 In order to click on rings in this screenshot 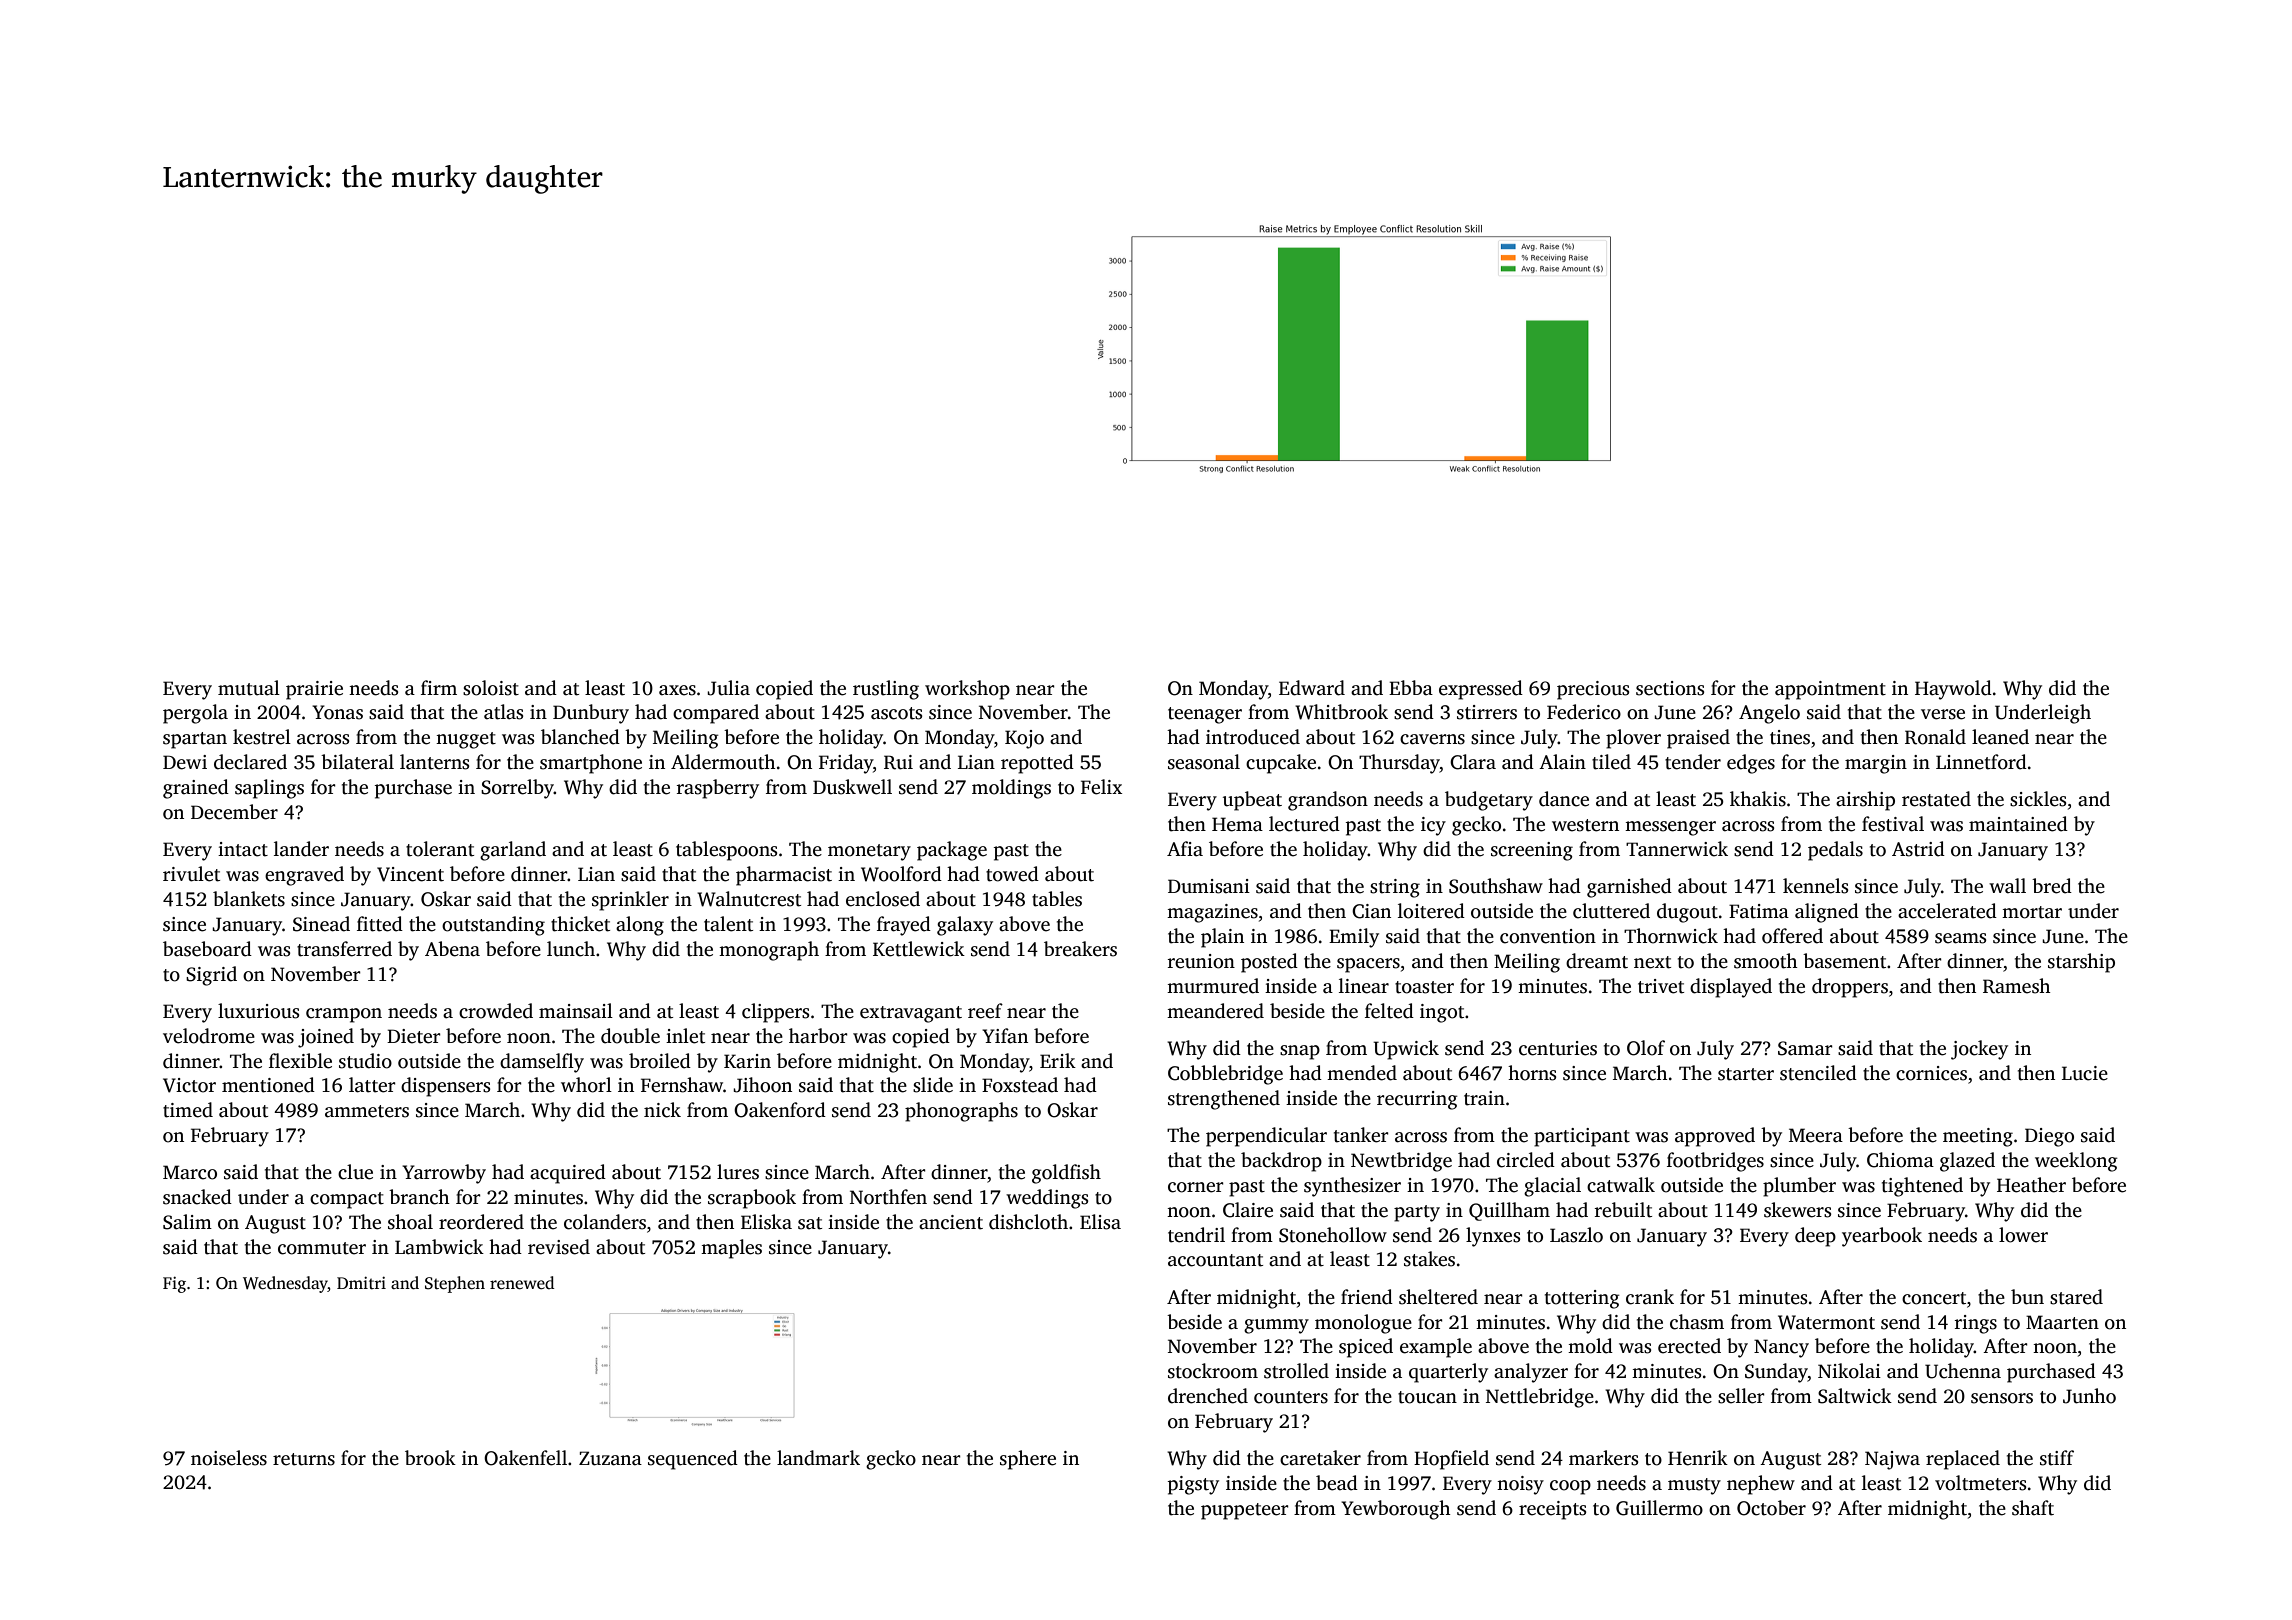, I will do `click(1976, 1324)`.
